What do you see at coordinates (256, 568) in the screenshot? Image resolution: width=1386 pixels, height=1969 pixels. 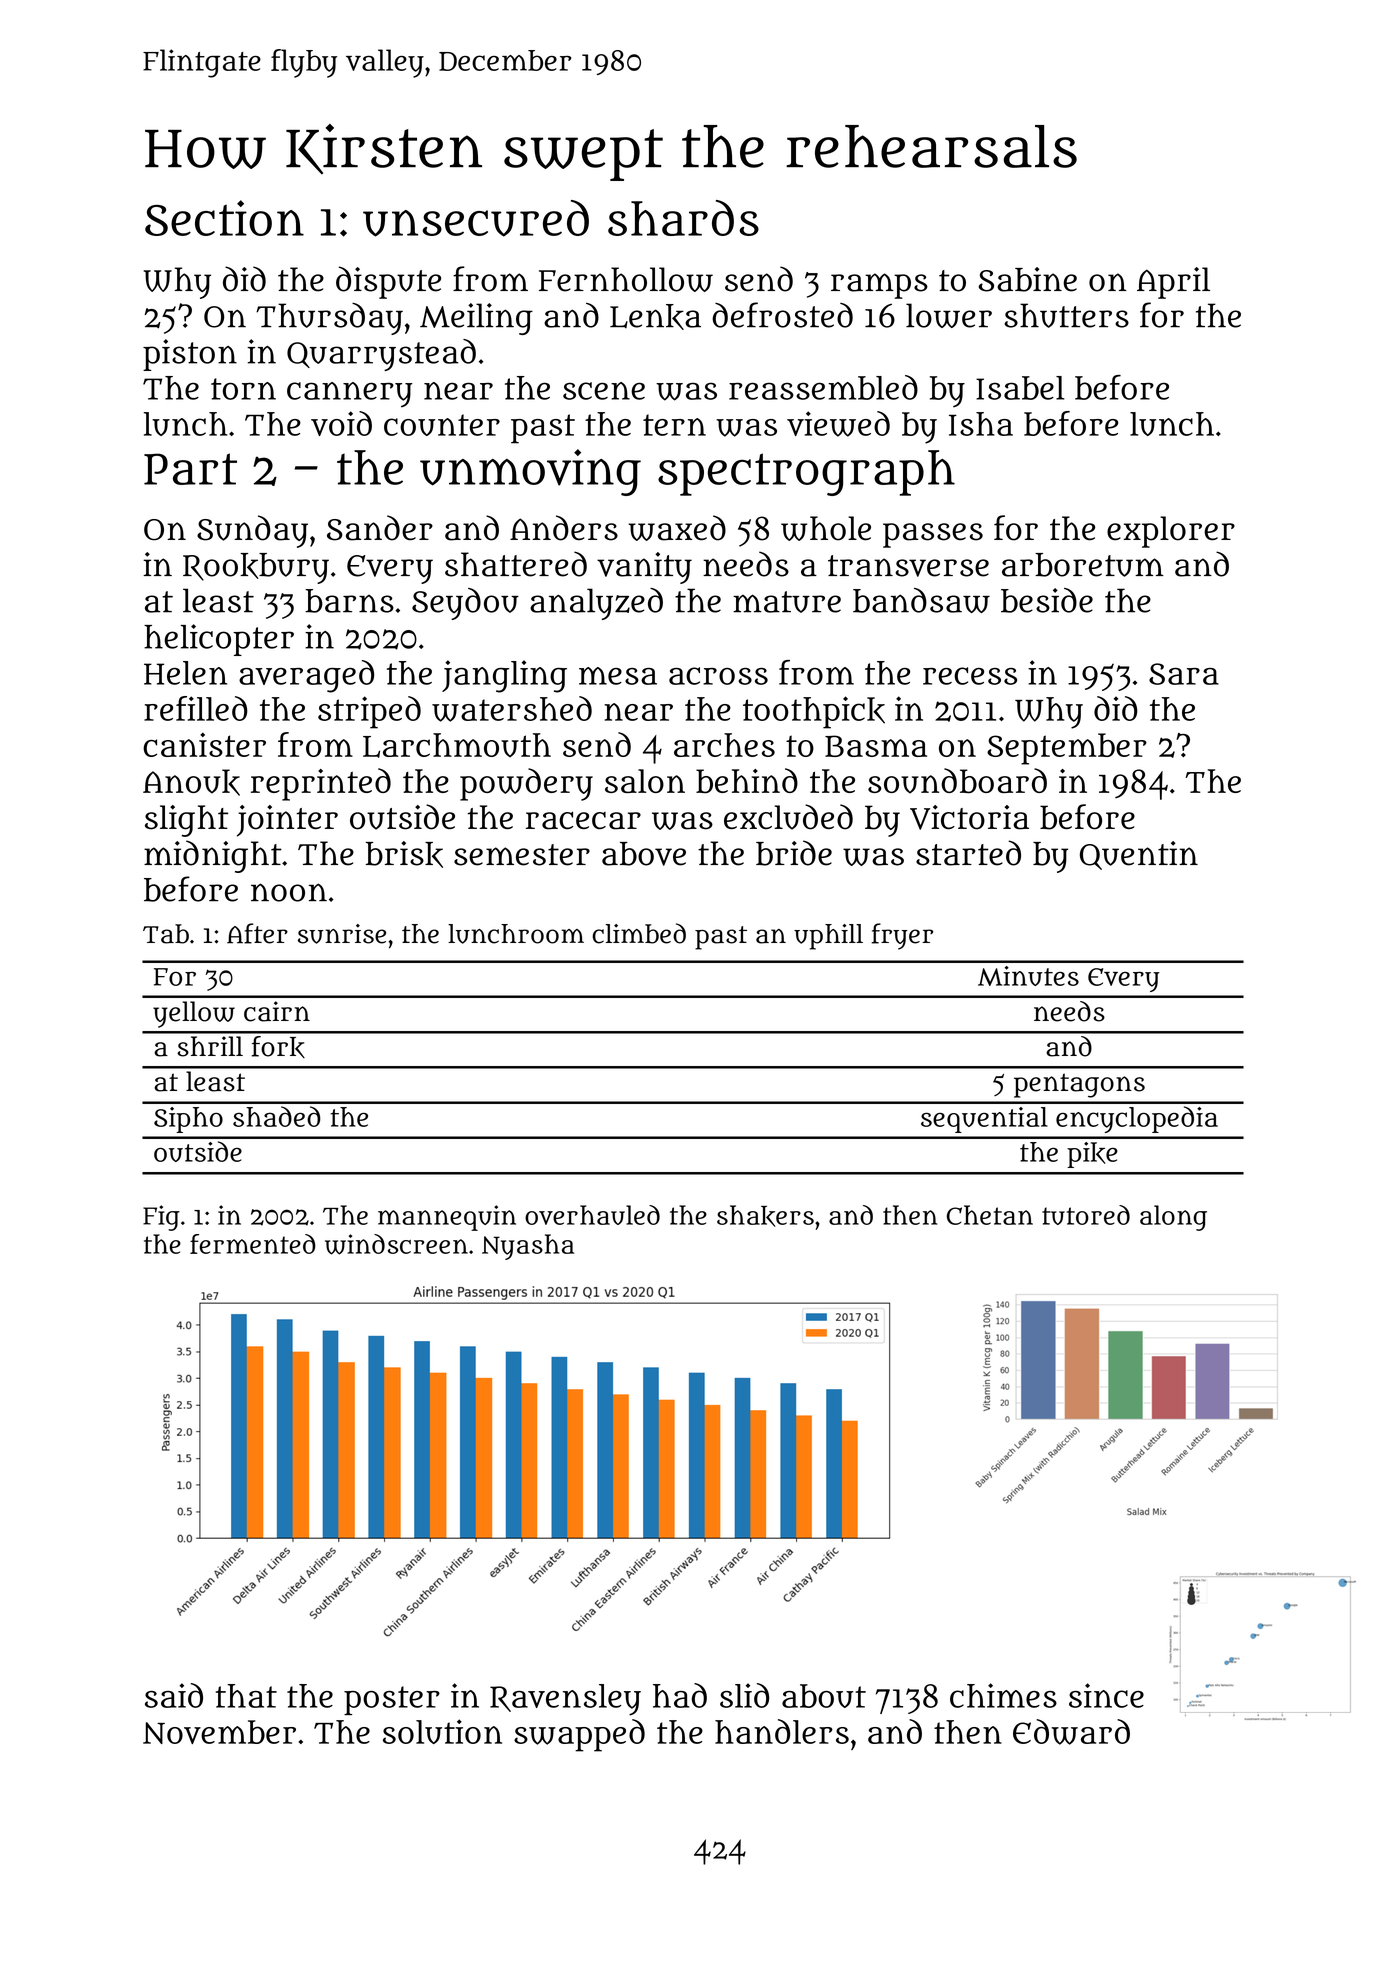 I see `Rookbury` at bounding box center [256, 568].
